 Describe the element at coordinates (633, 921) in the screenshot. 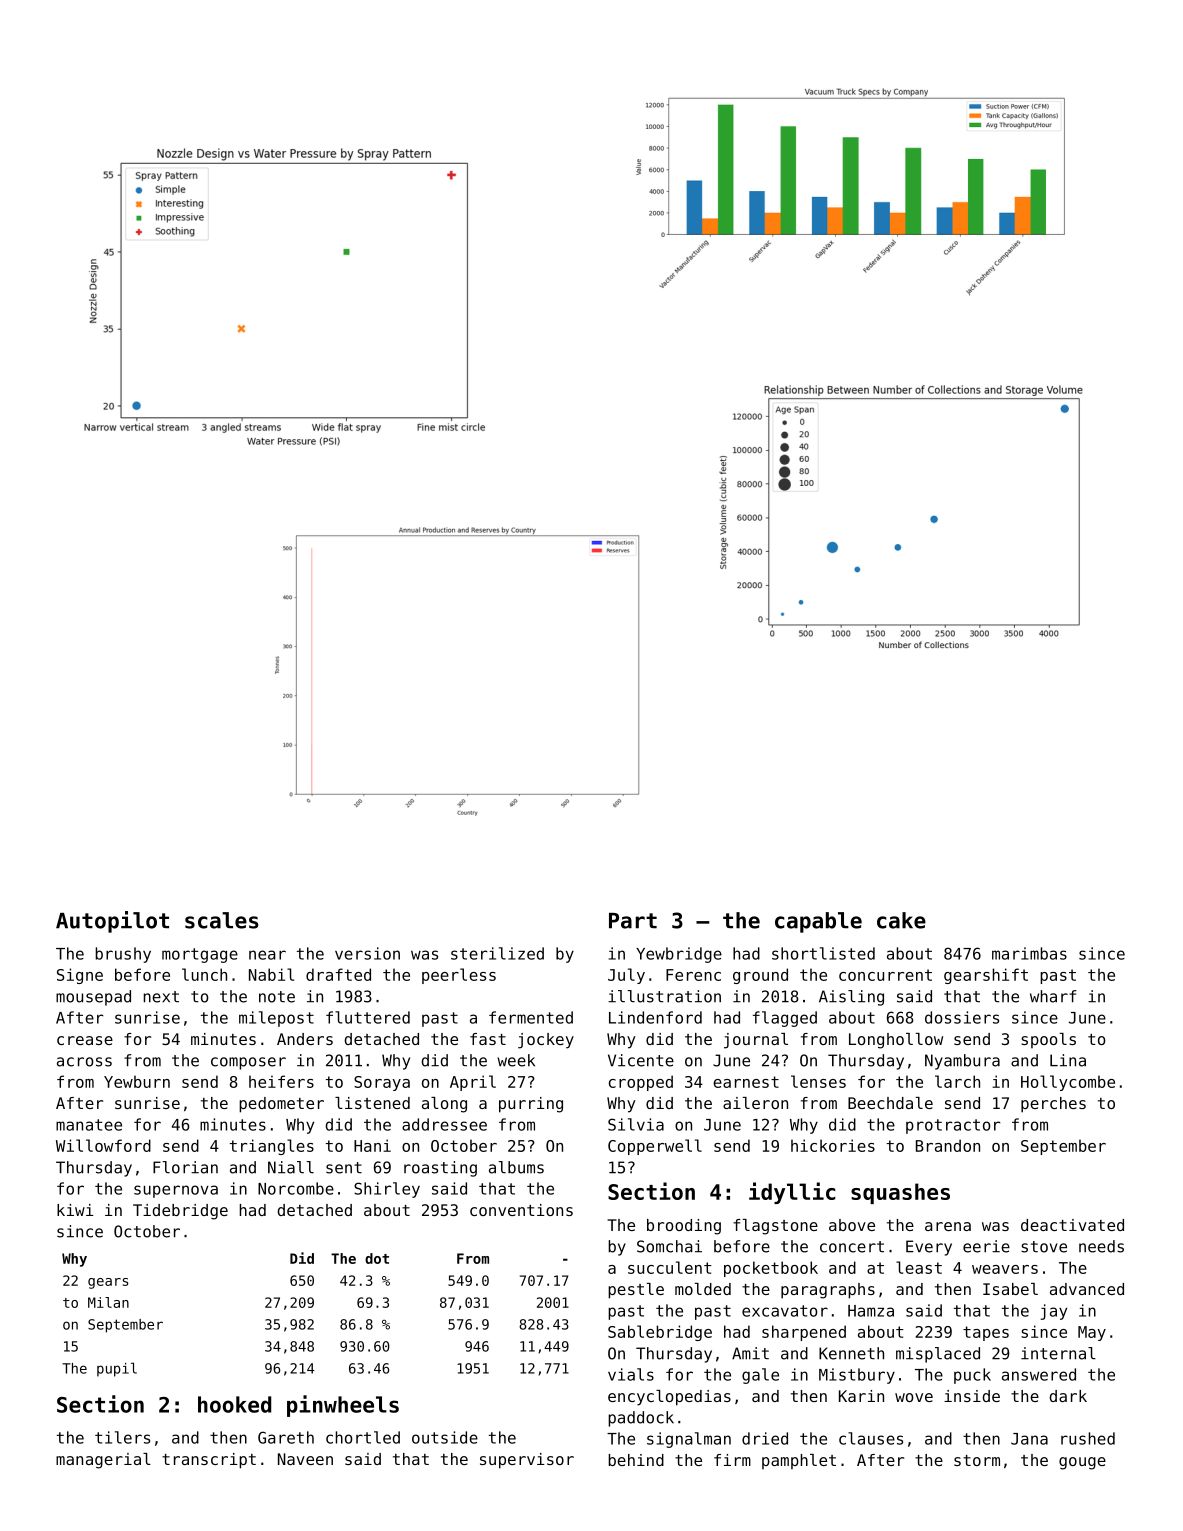

I see `Part` at that location.
